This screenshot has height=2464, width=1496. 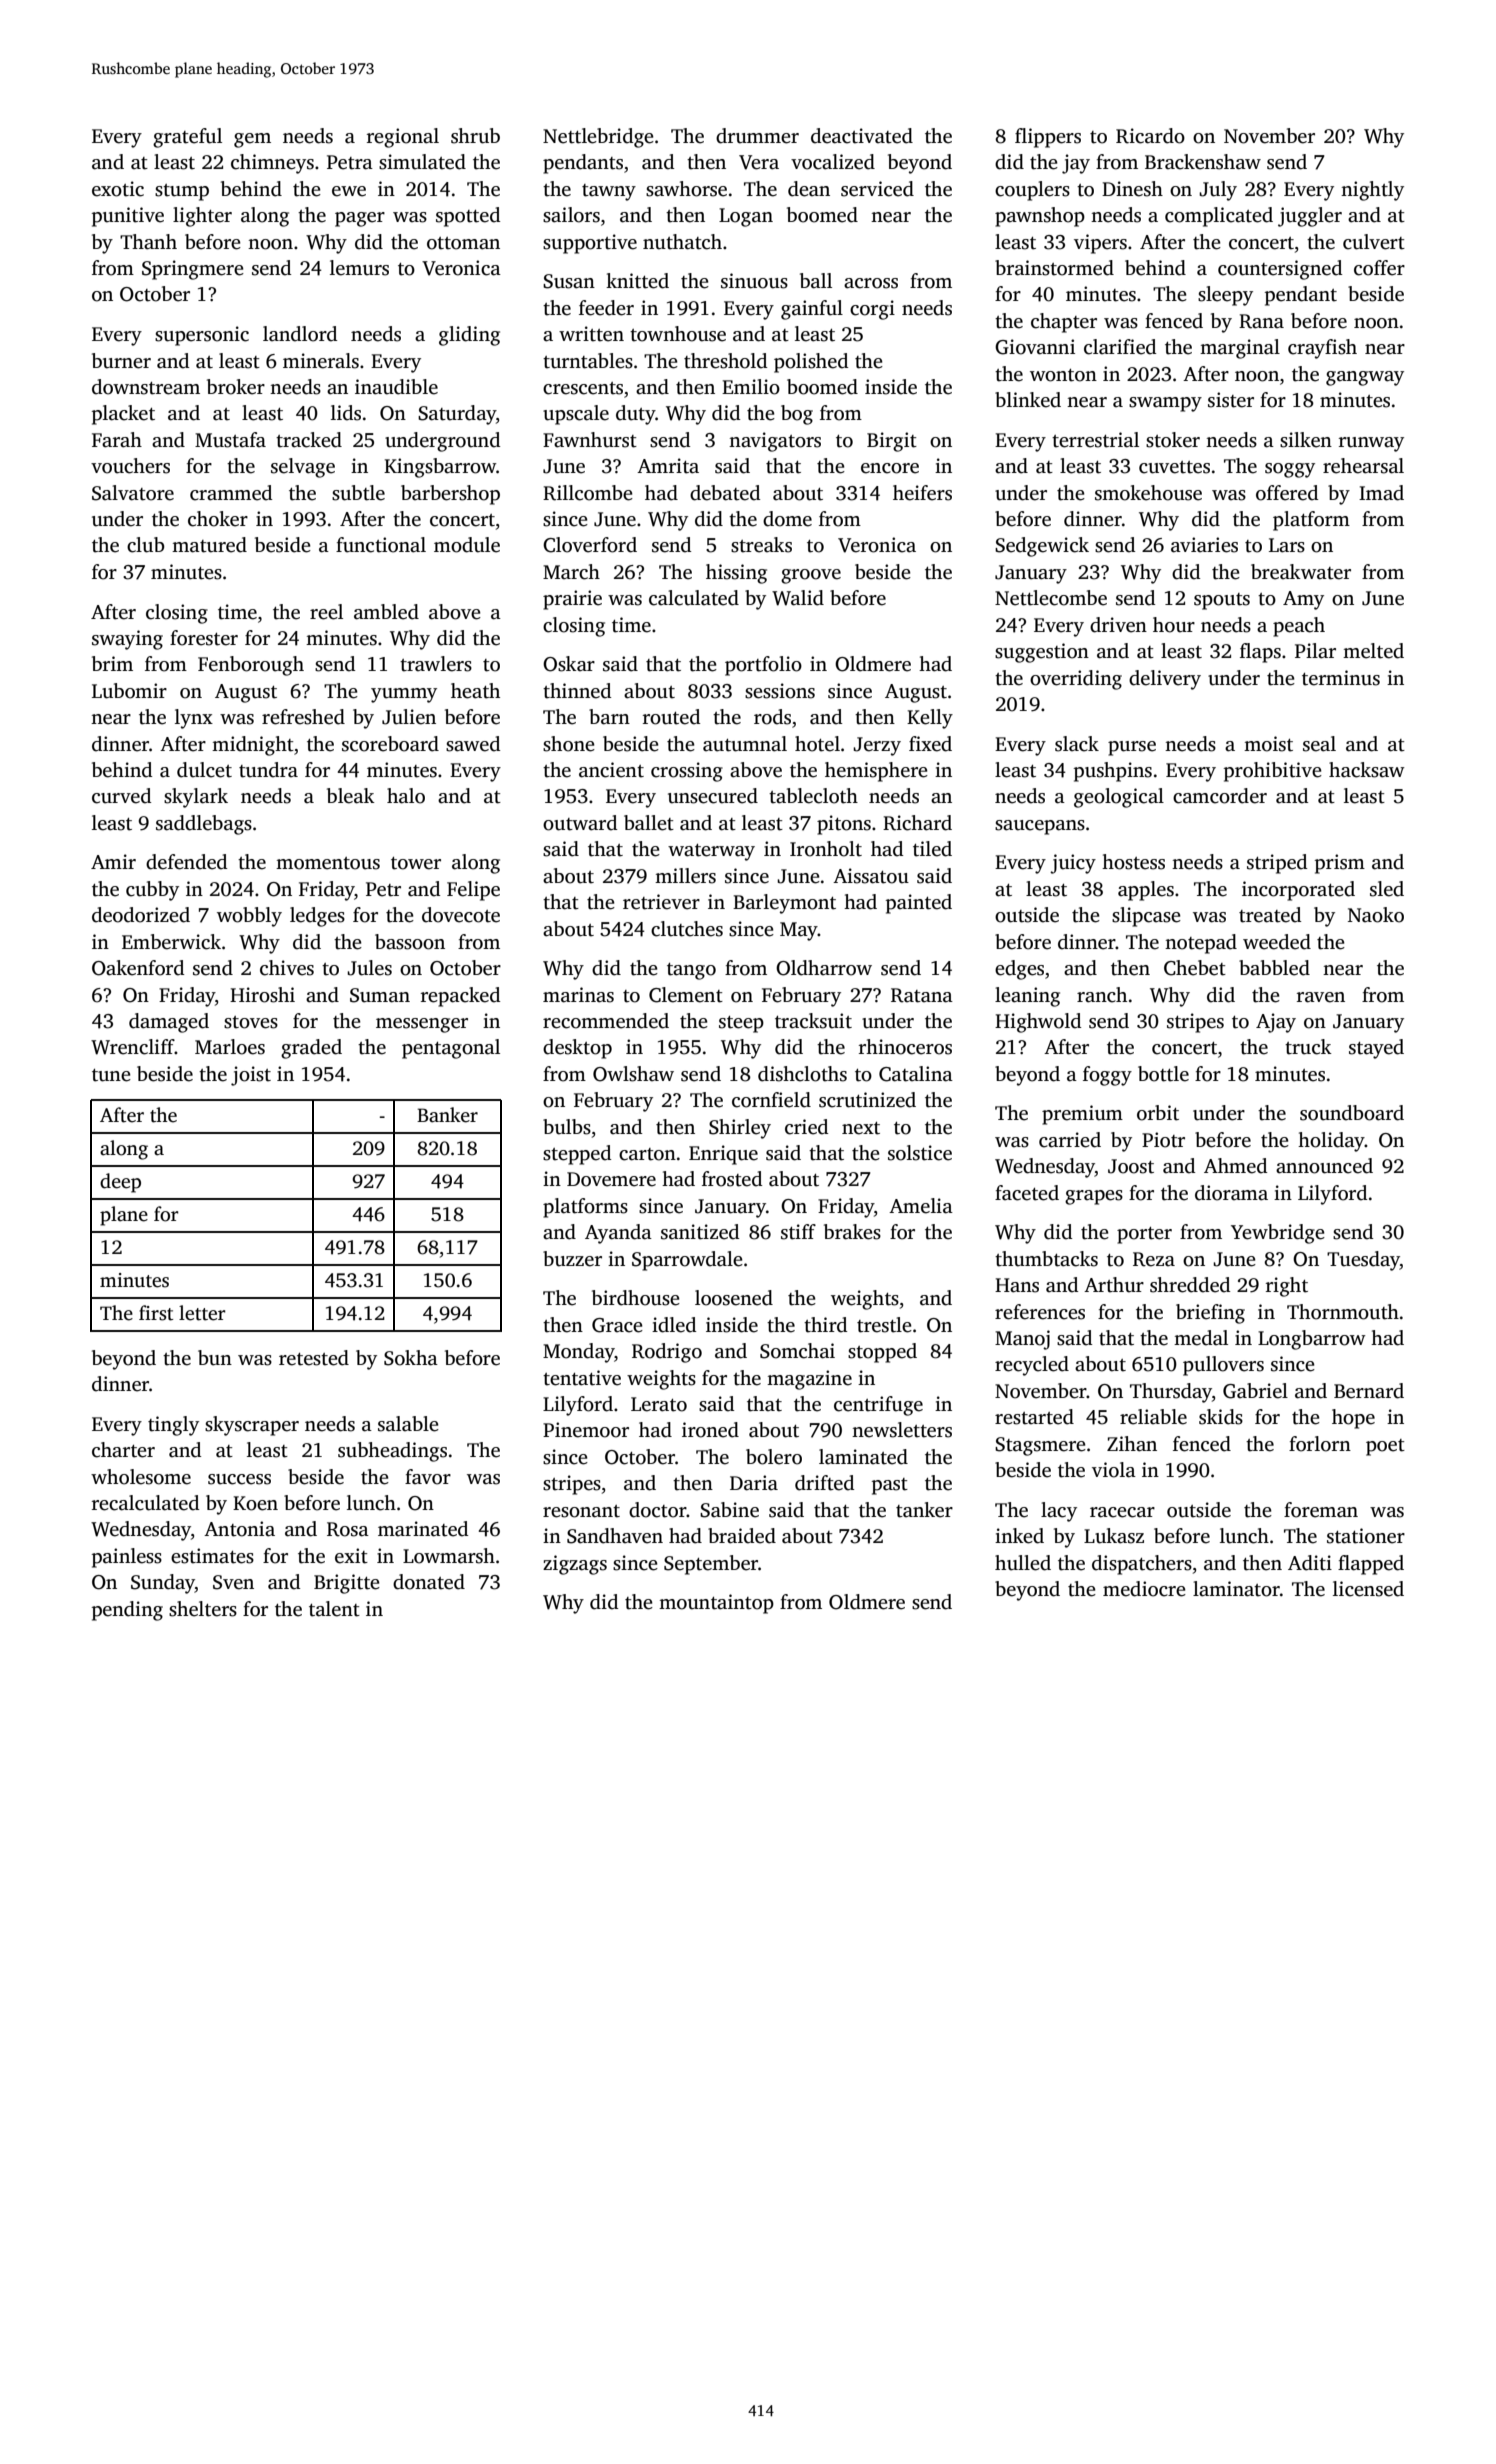 What do you see at coordinates (146, 545) in the screenshot?
I see `club` at bounding box center [146, 545].
